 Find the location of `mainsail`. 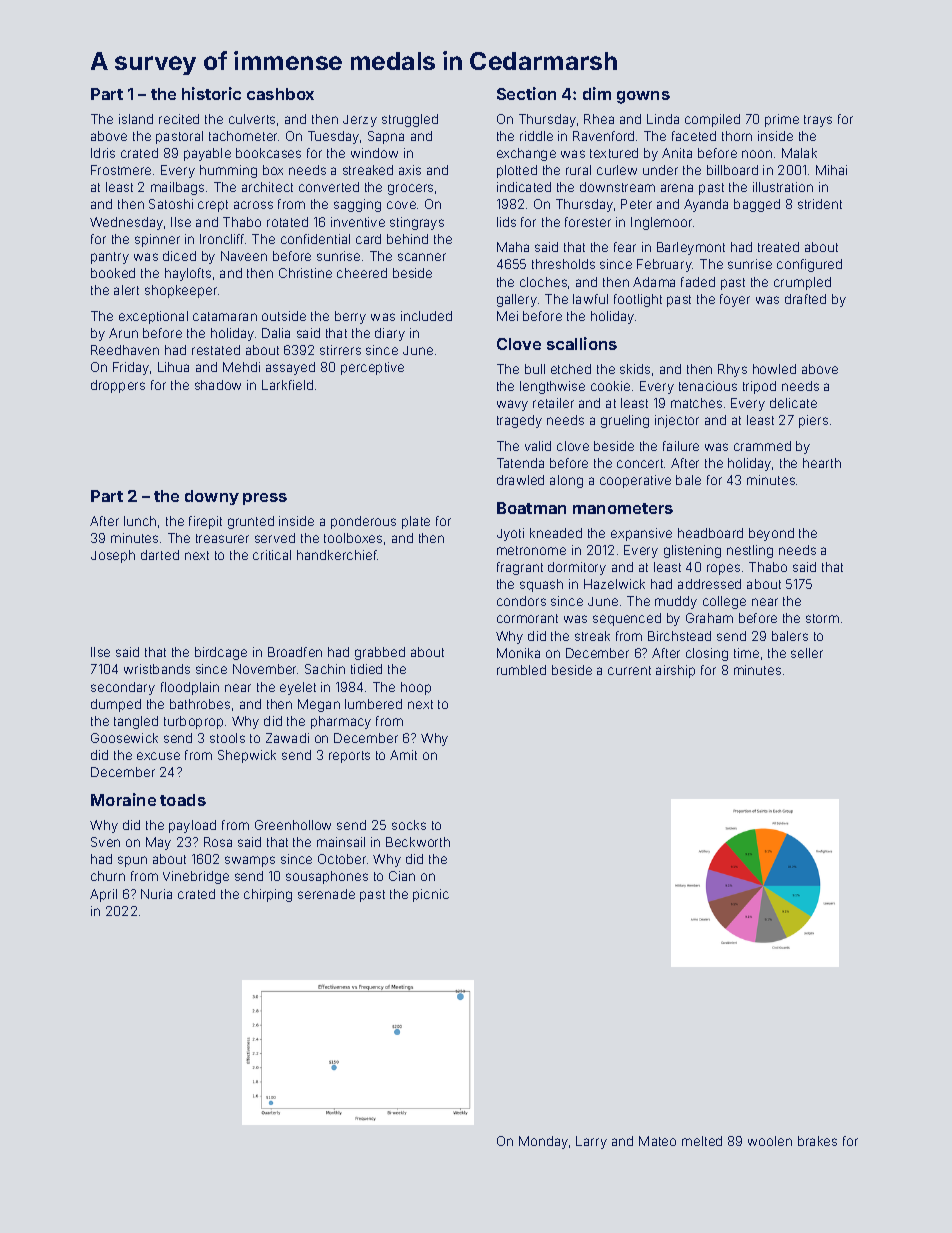

mainsail is located at coordinates (341, 842).
